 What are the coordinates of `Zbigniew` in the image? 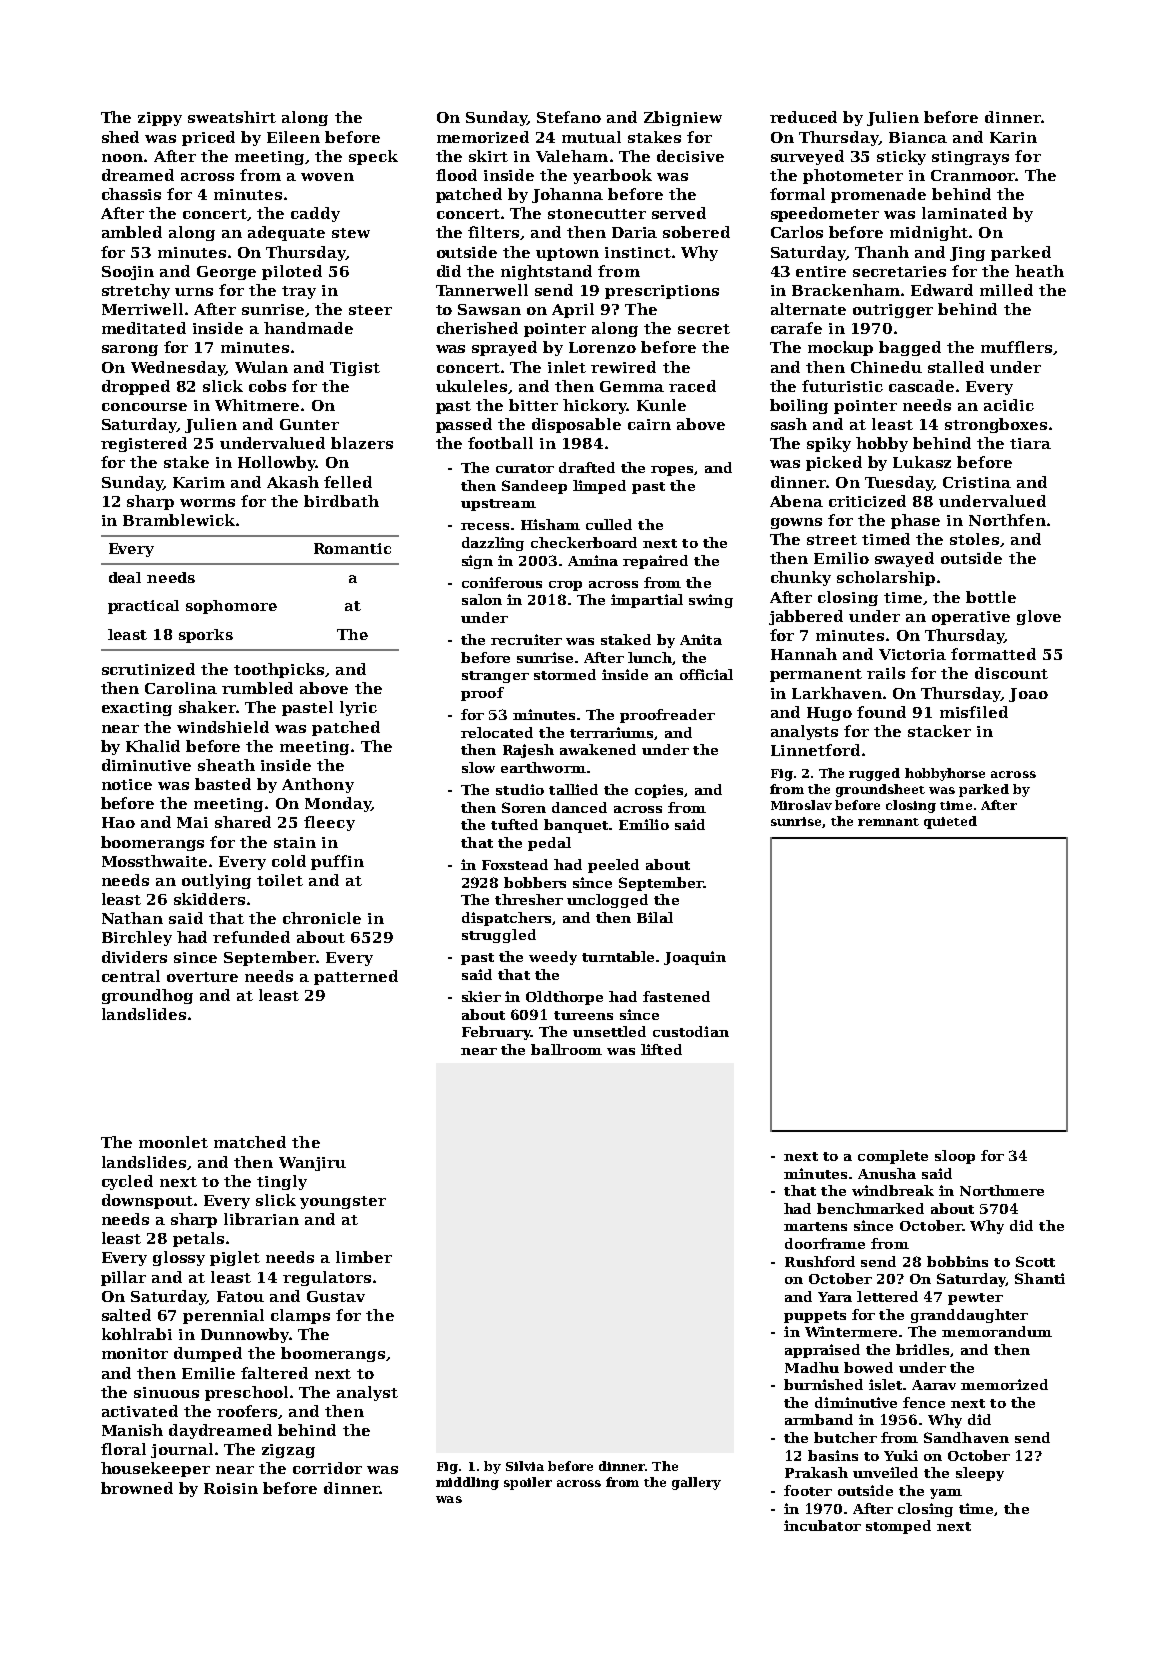 It's located at (683, 118).
